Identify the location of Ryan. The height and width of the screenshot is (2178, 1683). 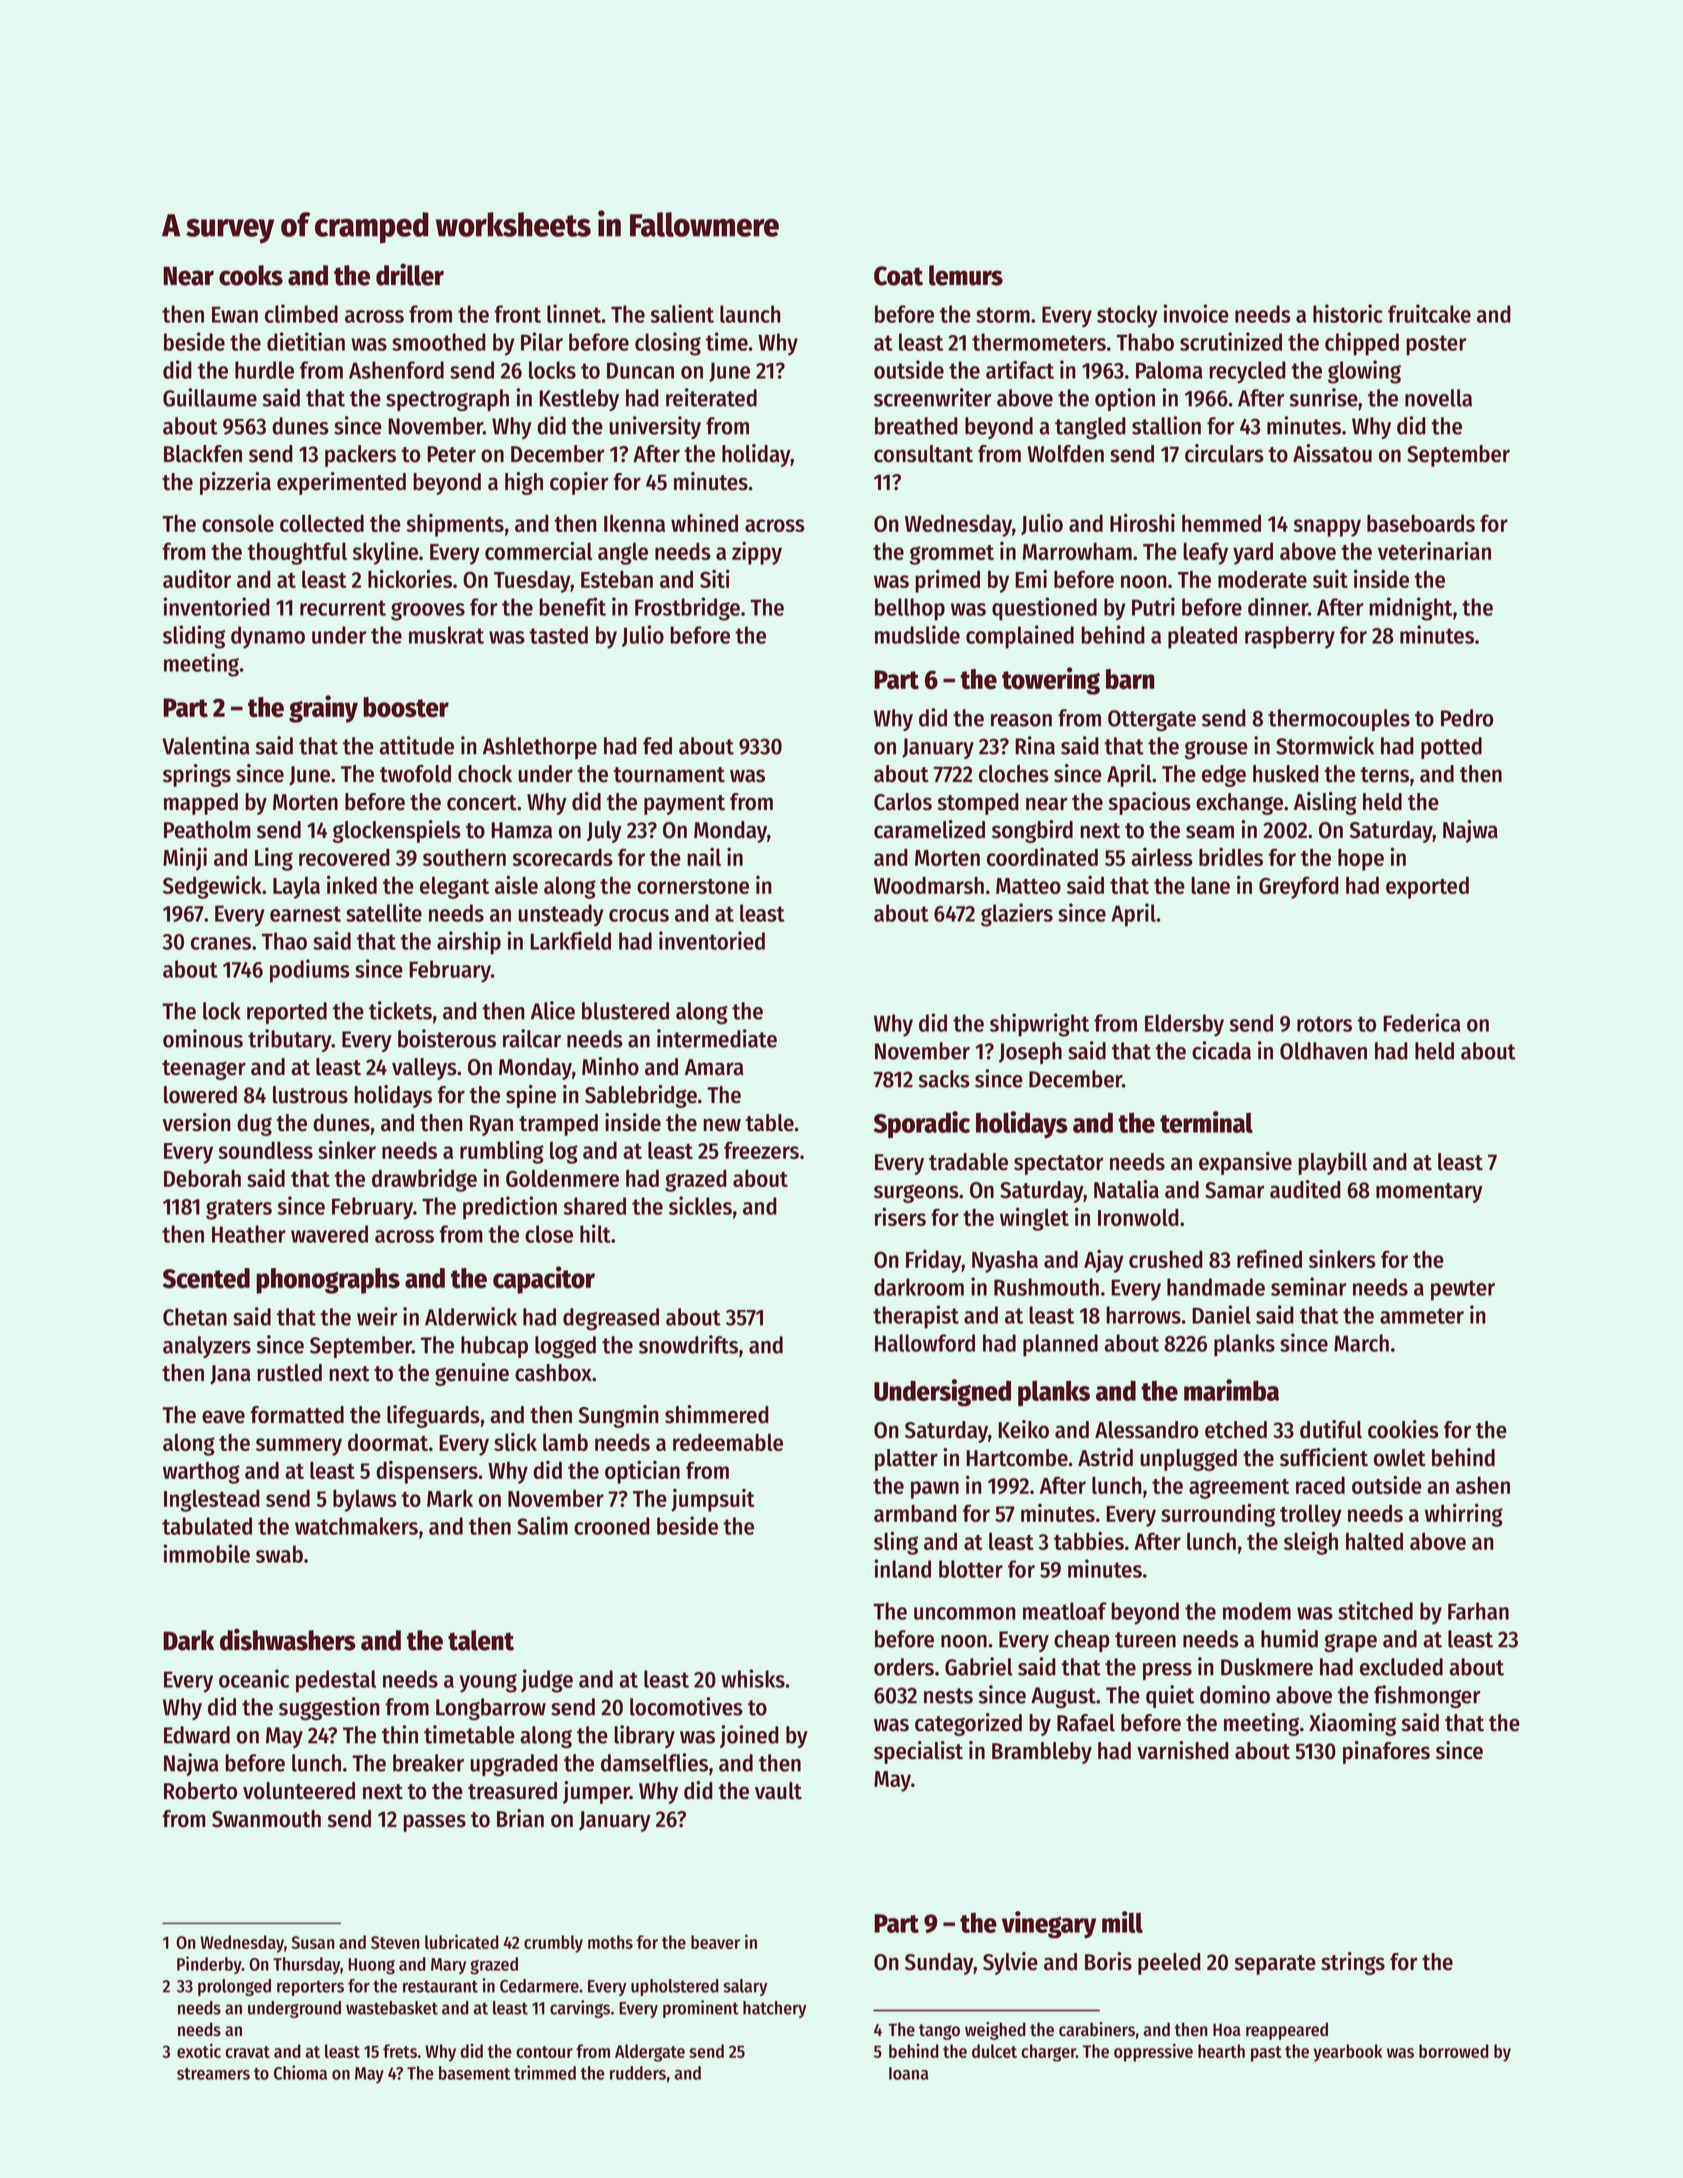
(491, 1125).
